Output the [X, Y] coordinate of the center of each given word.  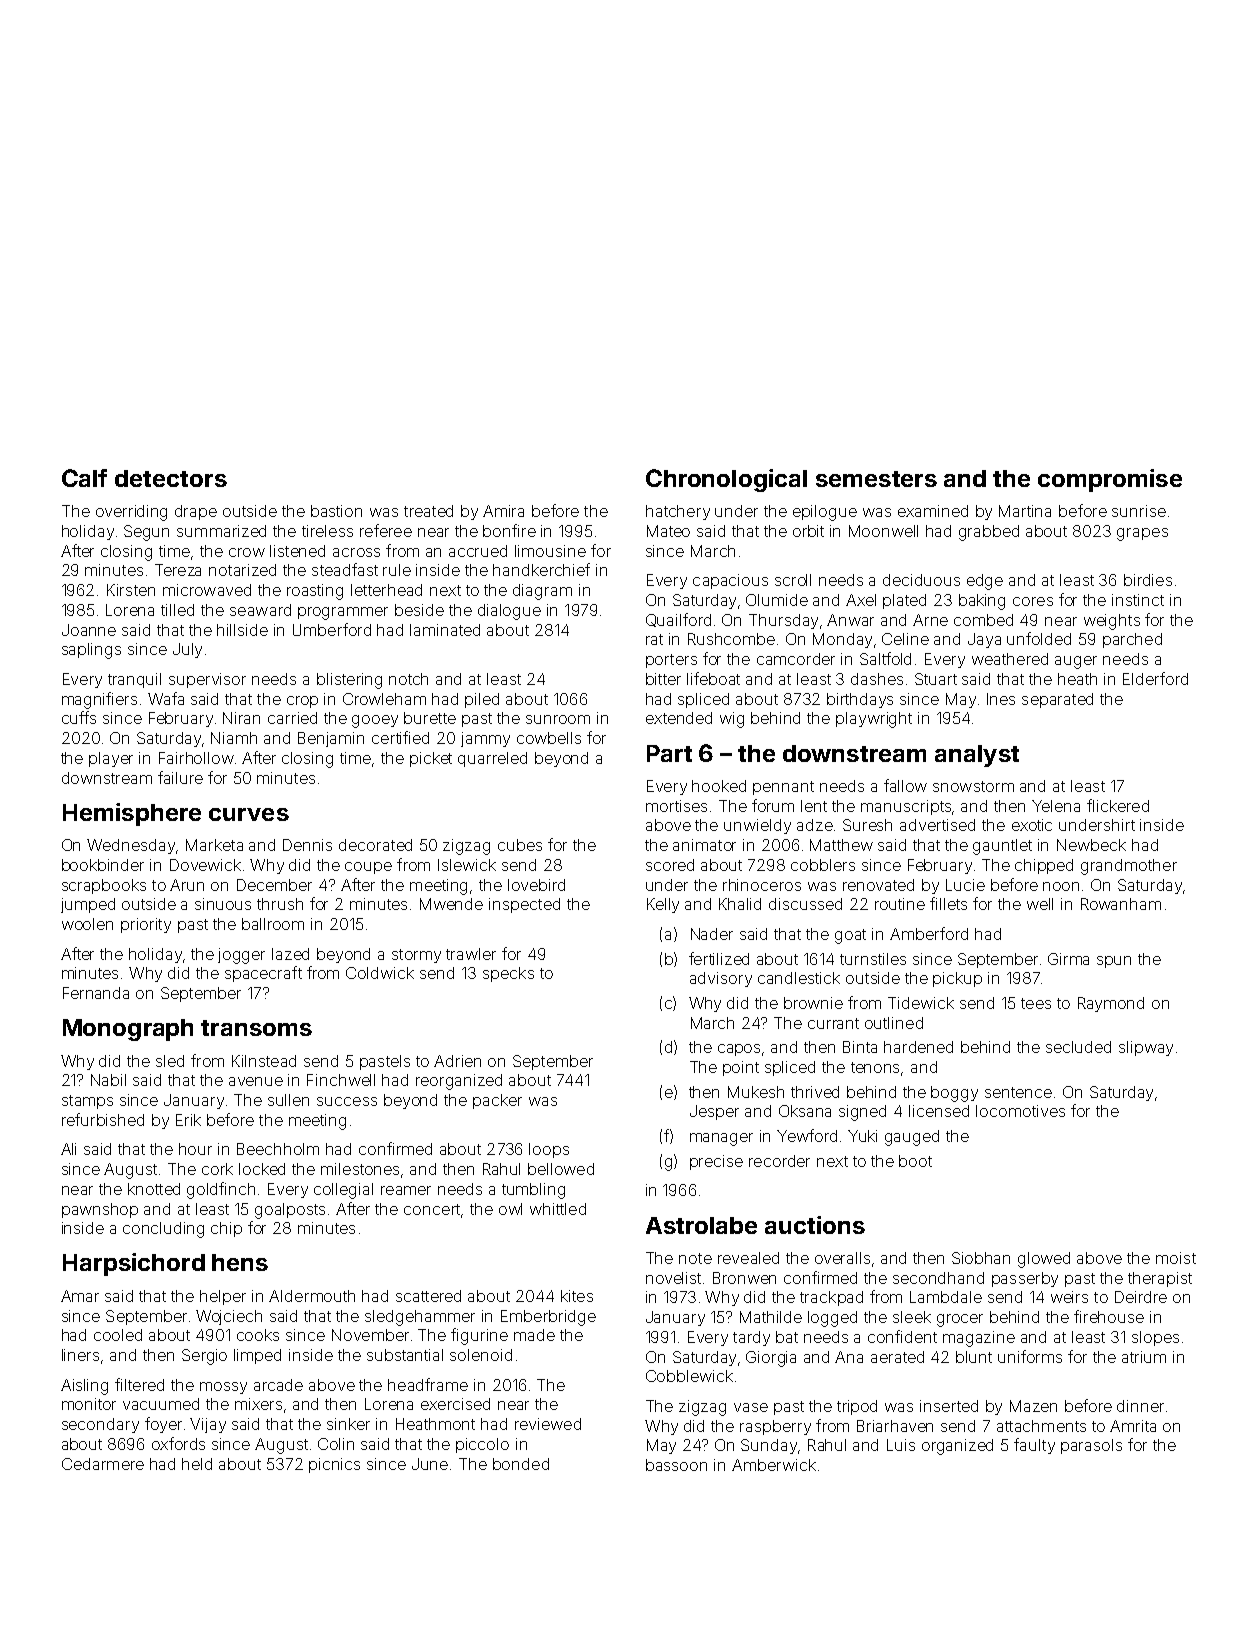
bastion [336, 511]
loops [549, 1150]
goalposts [290, 1211]
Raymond [1111, 1004]
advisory [721, 979]
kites [577, 1296]
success [347, 1101]
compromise [1110, 480]
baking [982, 602]
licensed [939, 1111]
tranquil [134, 680]
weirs [1069, 1297]
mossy [223, 1388]
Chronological [726, 480]
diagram [542, 592]
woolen [87, 924]
